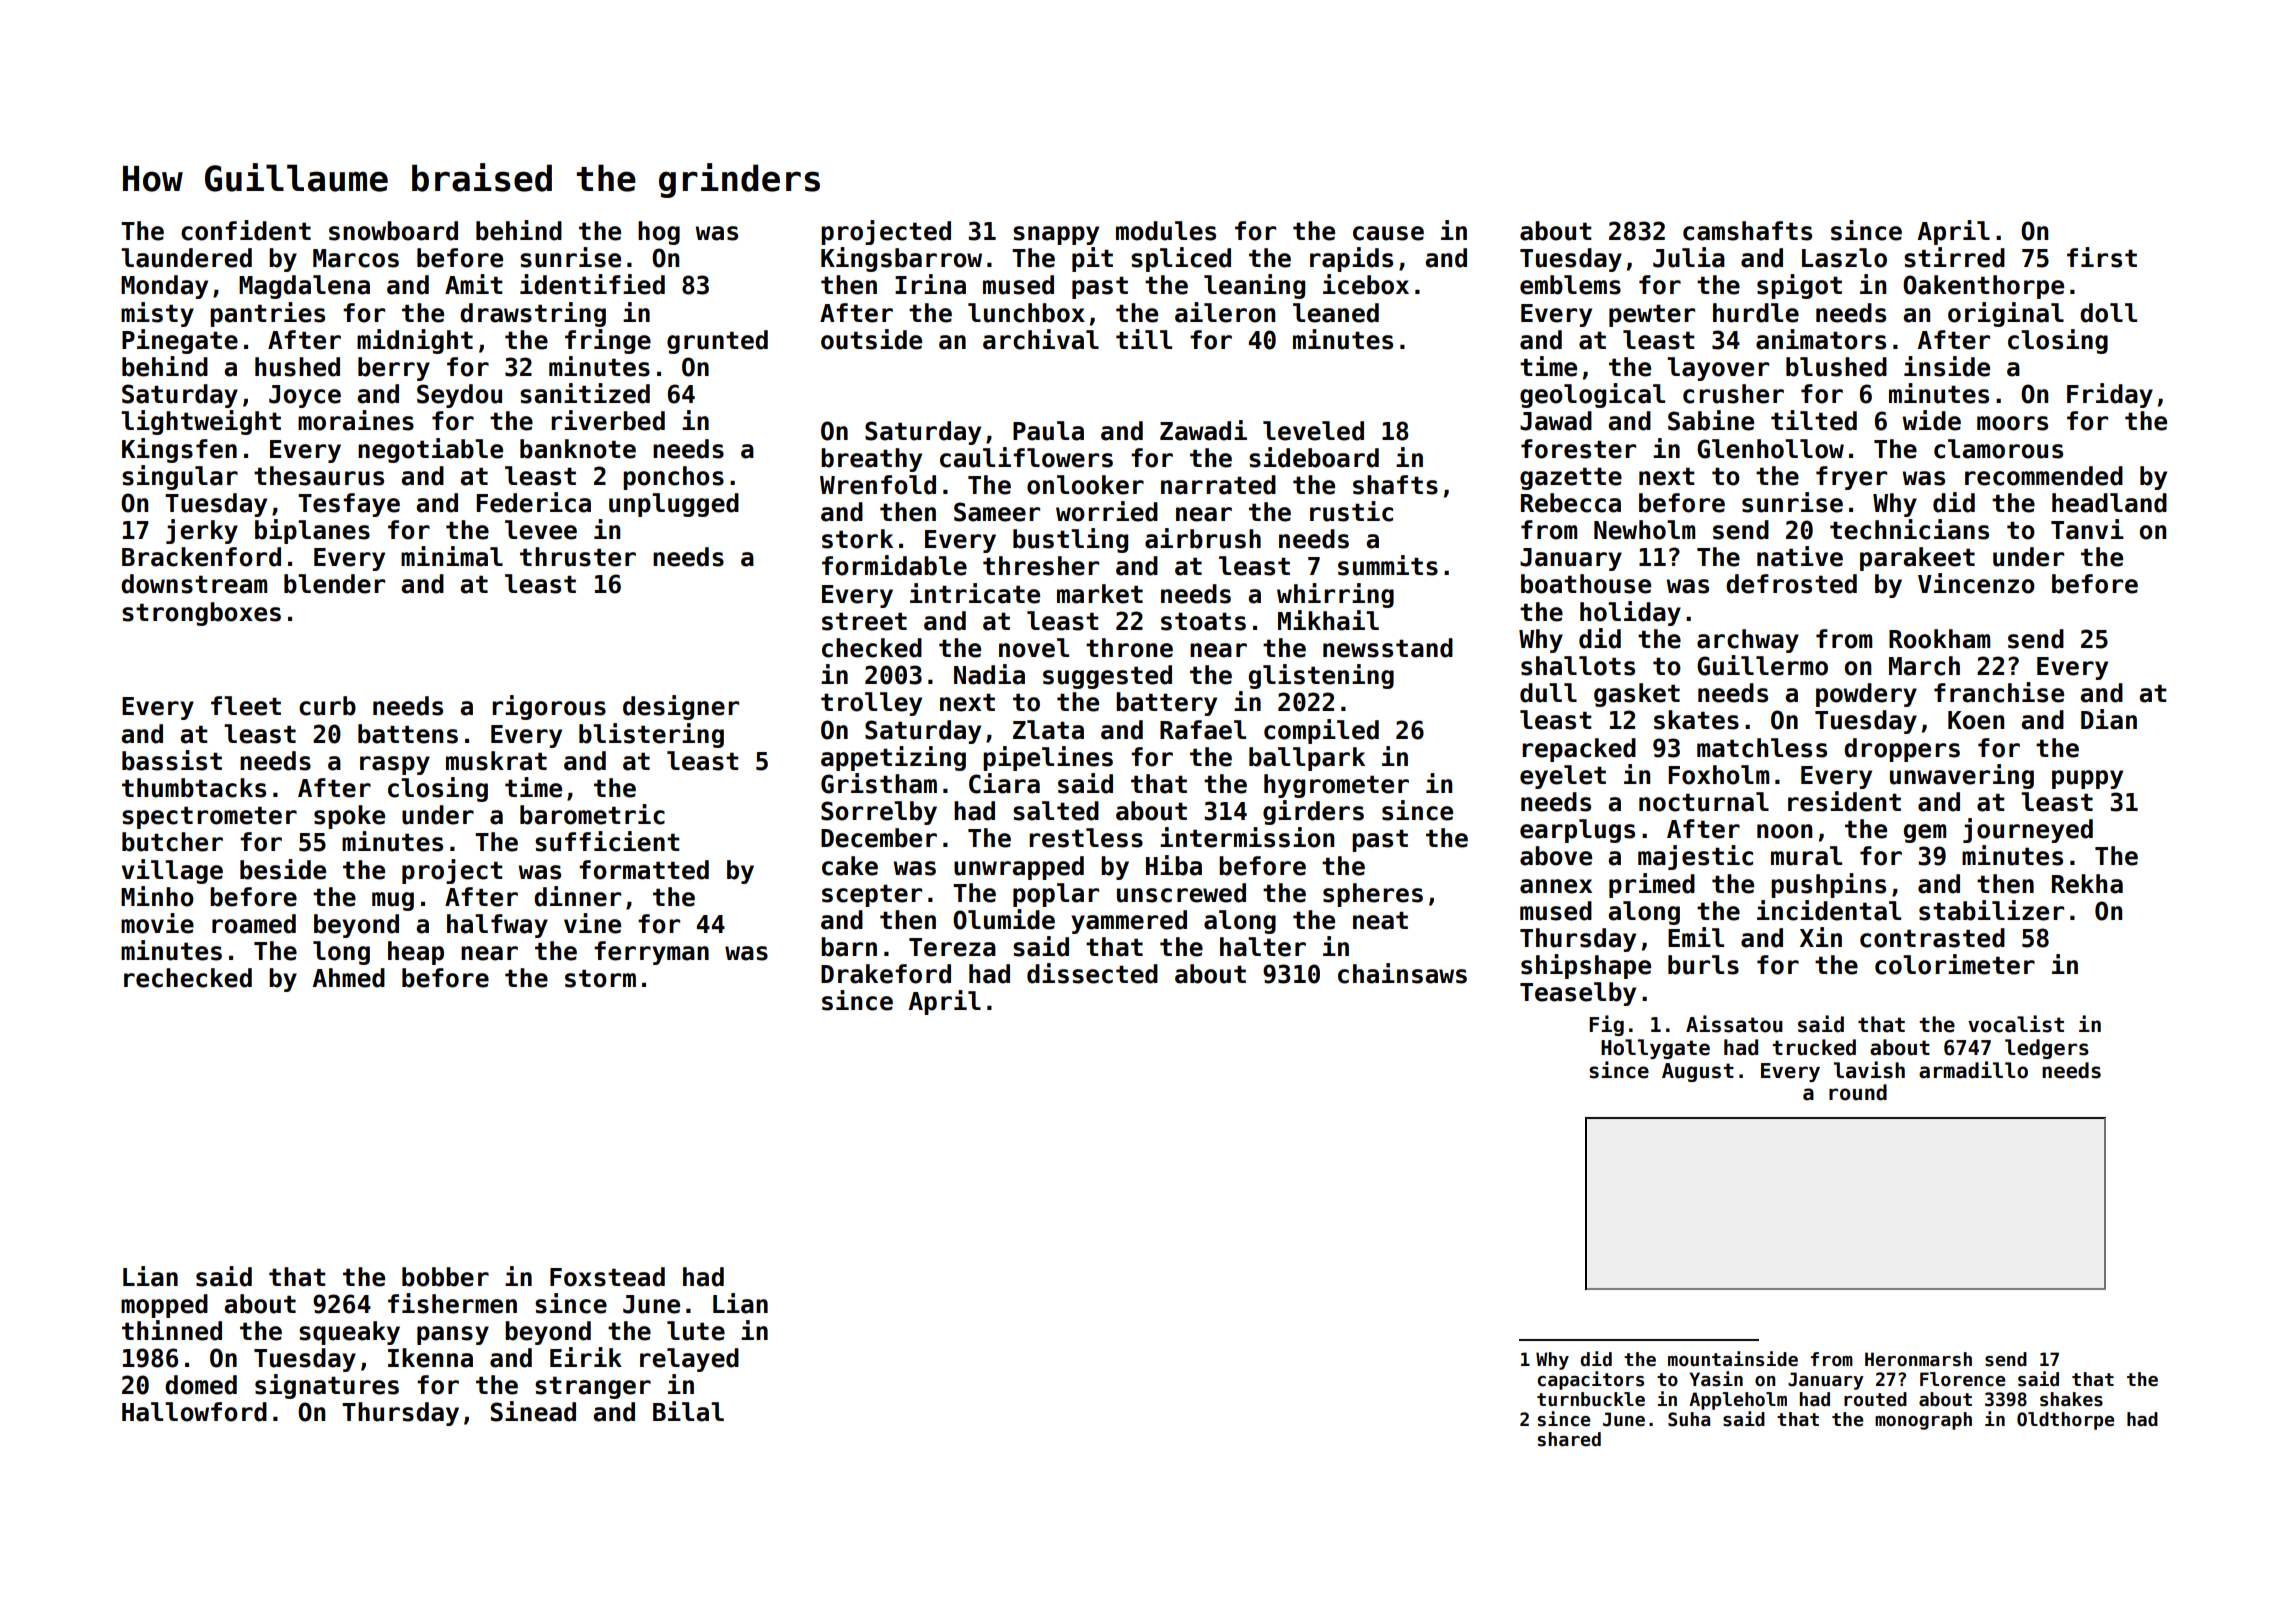 The height and width of the image is (1620, 2292). Describe the element at coordinates (1569, 1439) in the image. I see `shared` at that location.
